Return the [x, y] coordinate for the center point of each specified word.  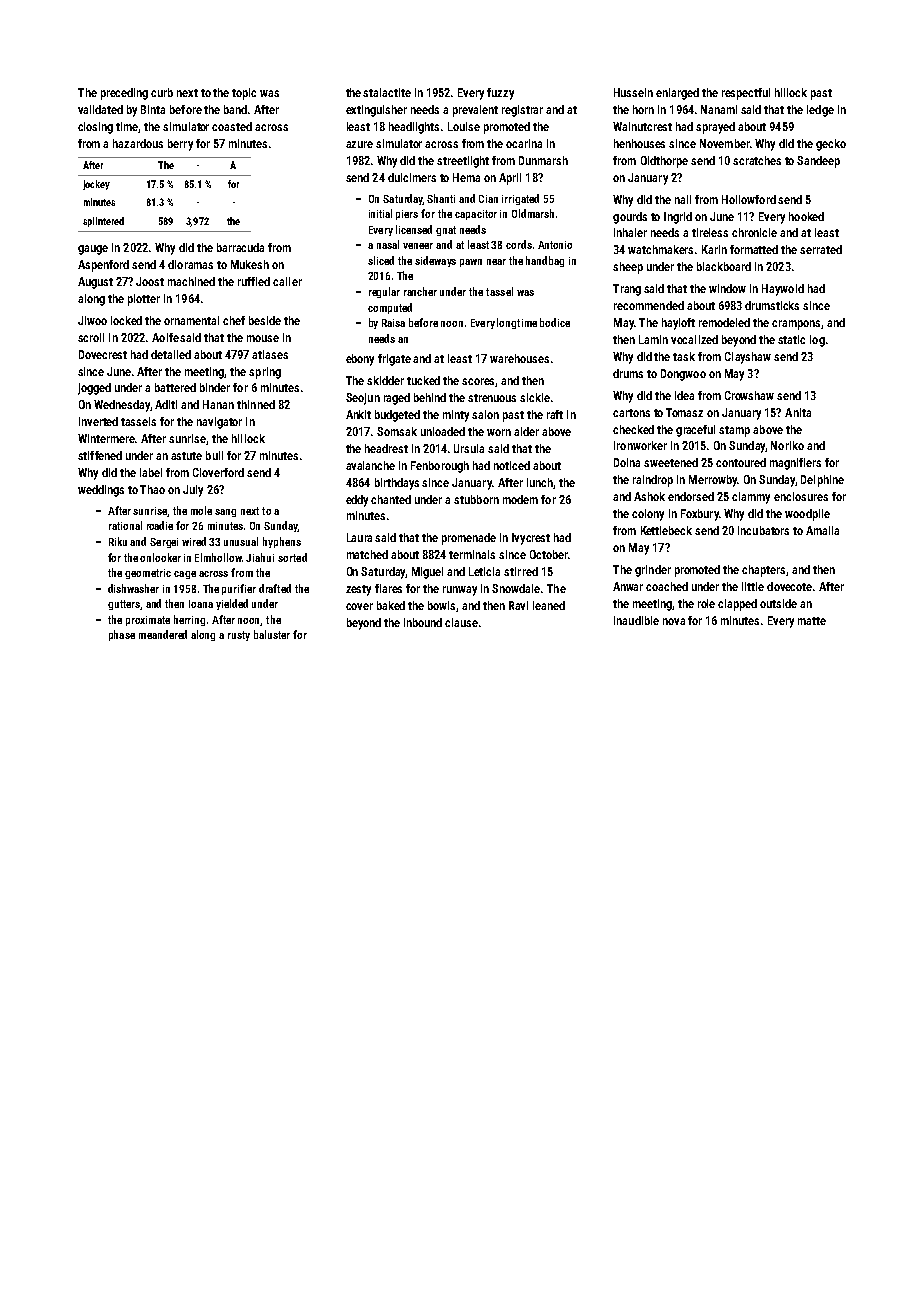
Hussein [633, 92]
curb [162, 92]
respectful [746, 94]
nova [674, 621]
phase [122, 635]
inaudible [636, 620]
